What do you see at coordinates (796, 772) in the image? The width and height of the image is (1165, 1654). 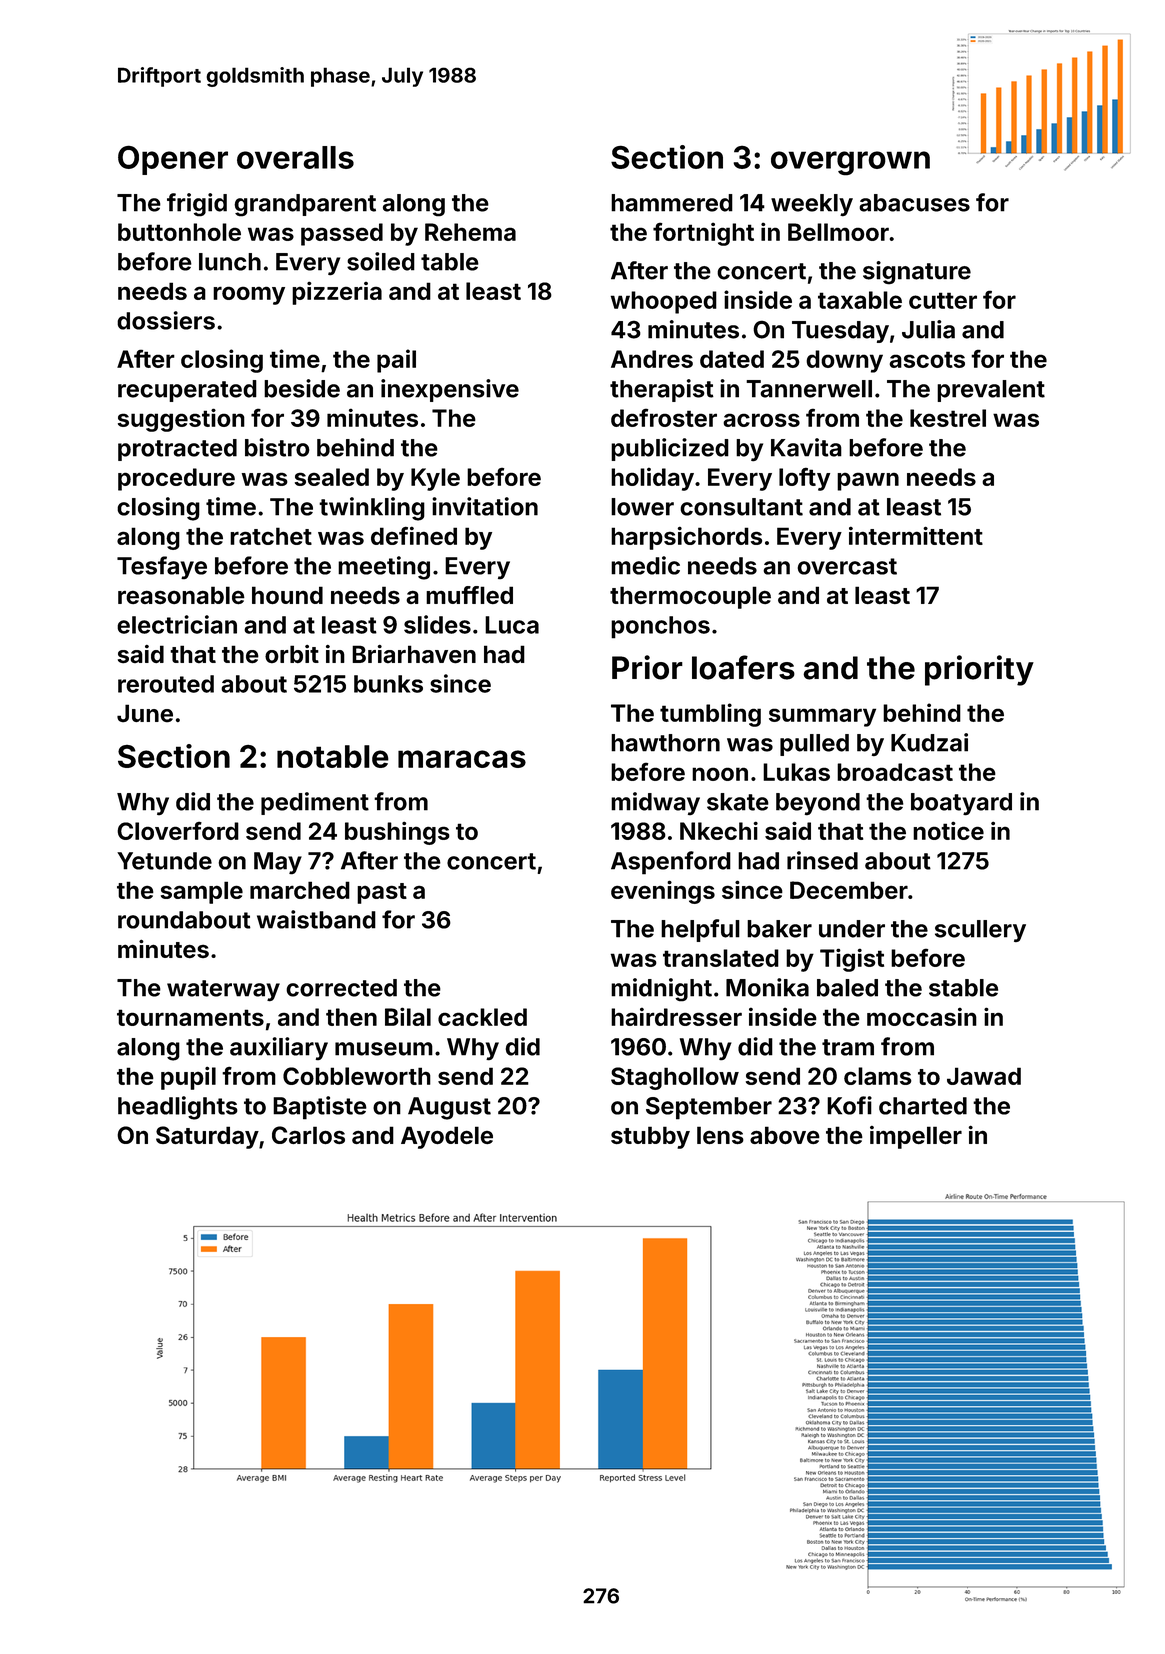 I see `Lukas` at bounding box center [796, 772].
